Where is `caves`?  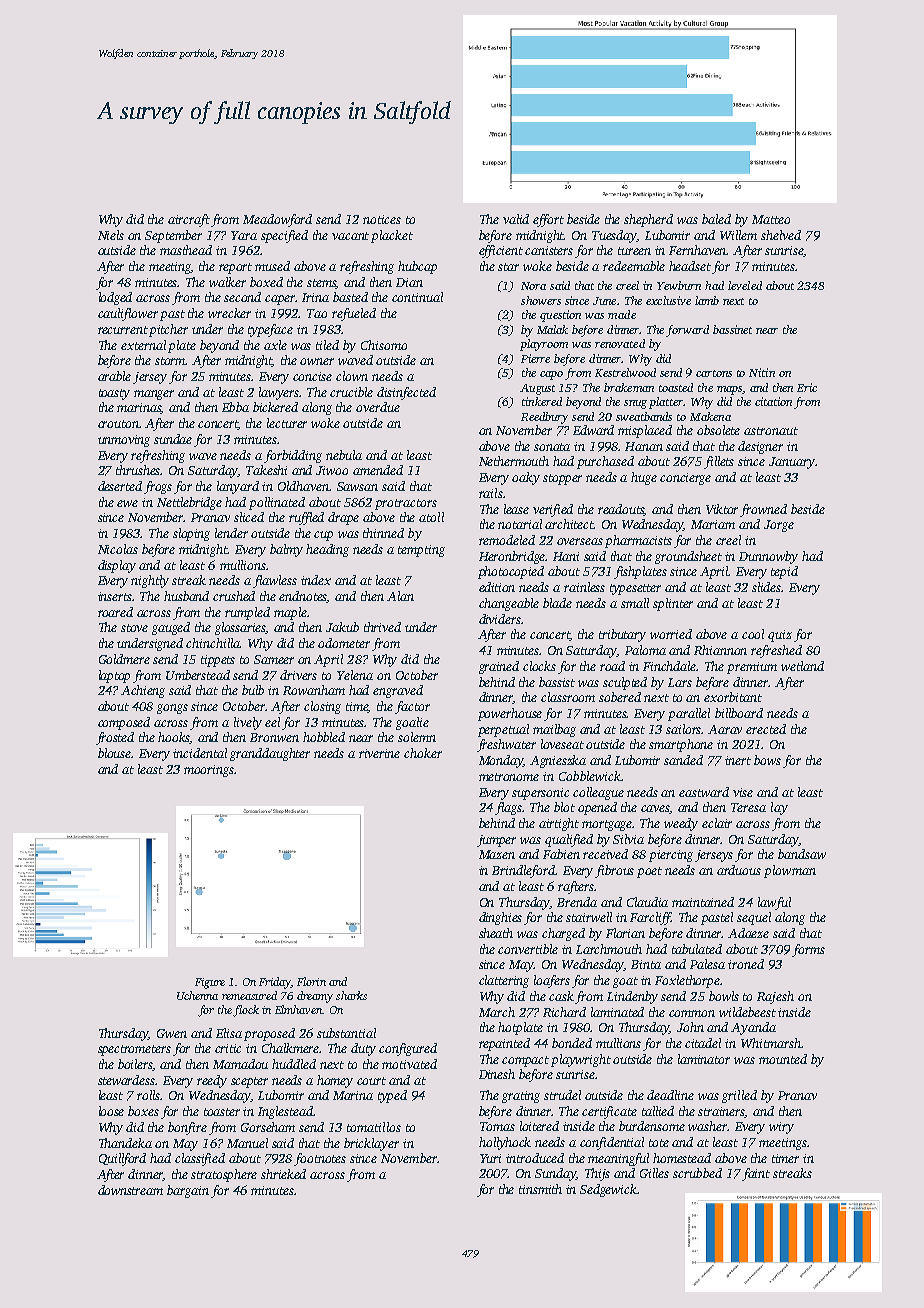 caves is located at coordinates (656, 809).
